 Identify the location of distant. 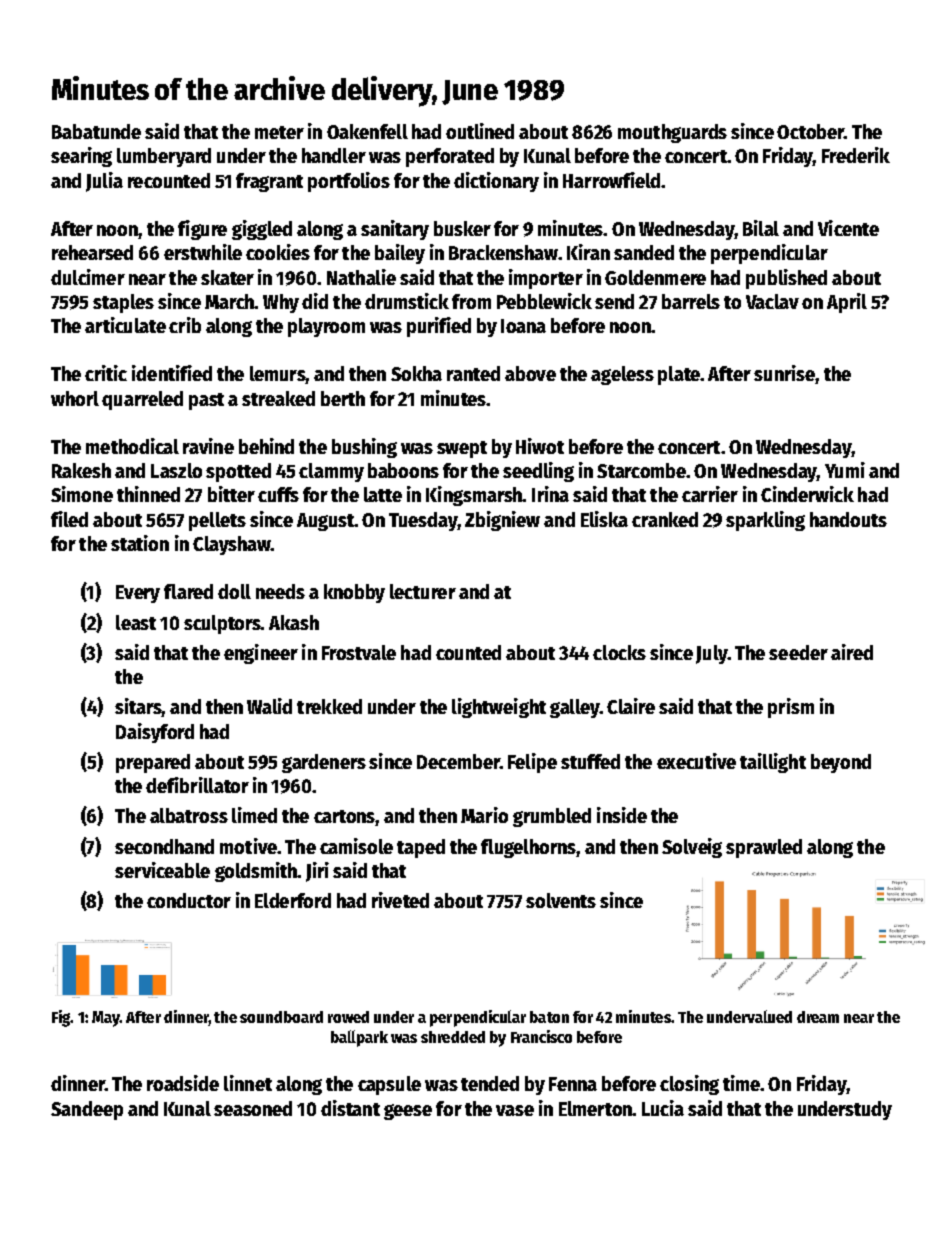
(350, 1108).
